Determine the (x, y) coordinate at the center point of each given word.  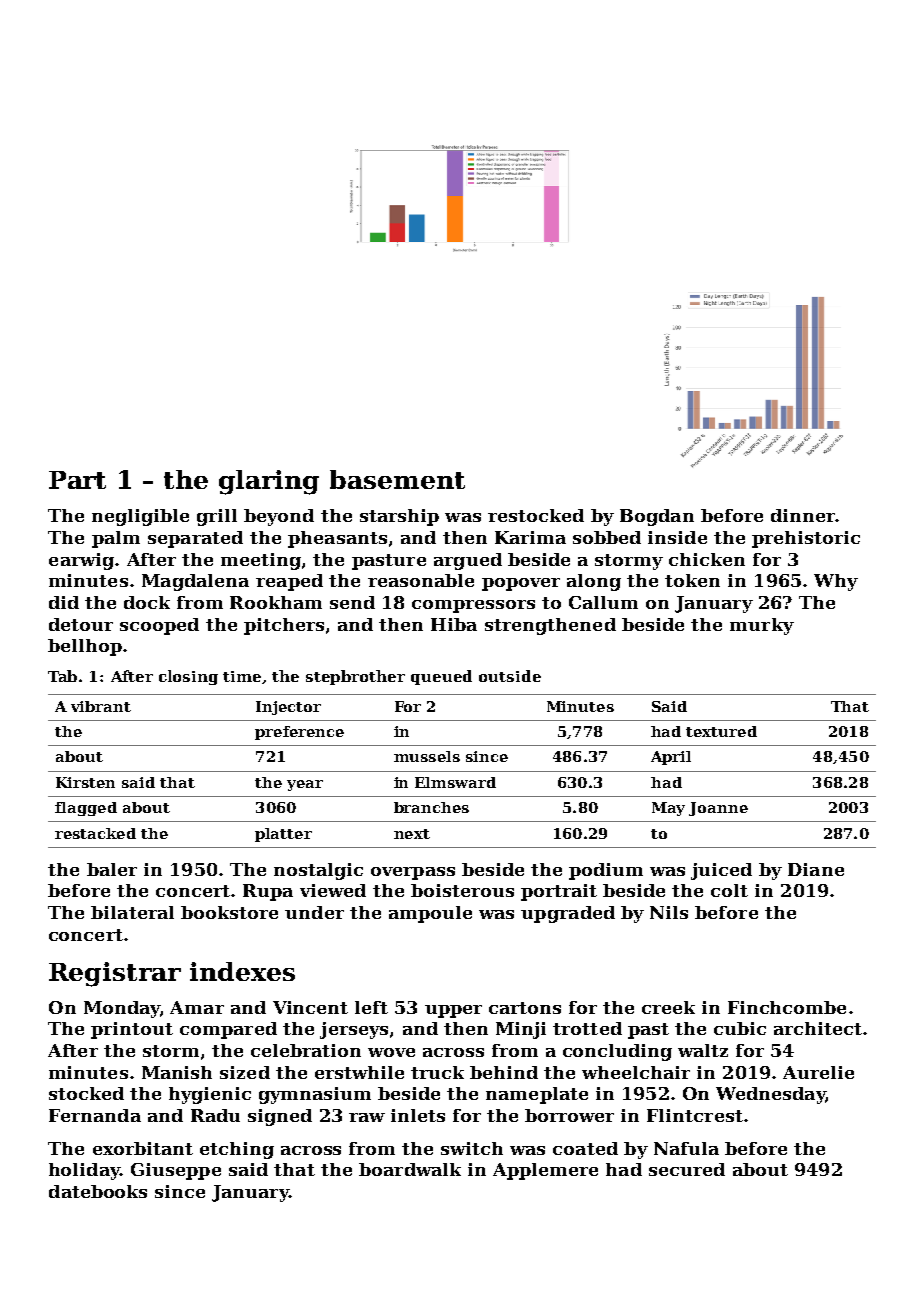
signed (280, 1117)
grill (217, 517)
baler (112, 869)
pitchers (284, 626)
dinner (803, 515)
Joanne (718, 809)
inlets (418, 1115)
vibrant (101, 706)
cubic (740, 1028)
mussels (427, 756)
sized (245, 1072)
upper (453, 1011)
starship (399, 517)
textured (721, 731)
